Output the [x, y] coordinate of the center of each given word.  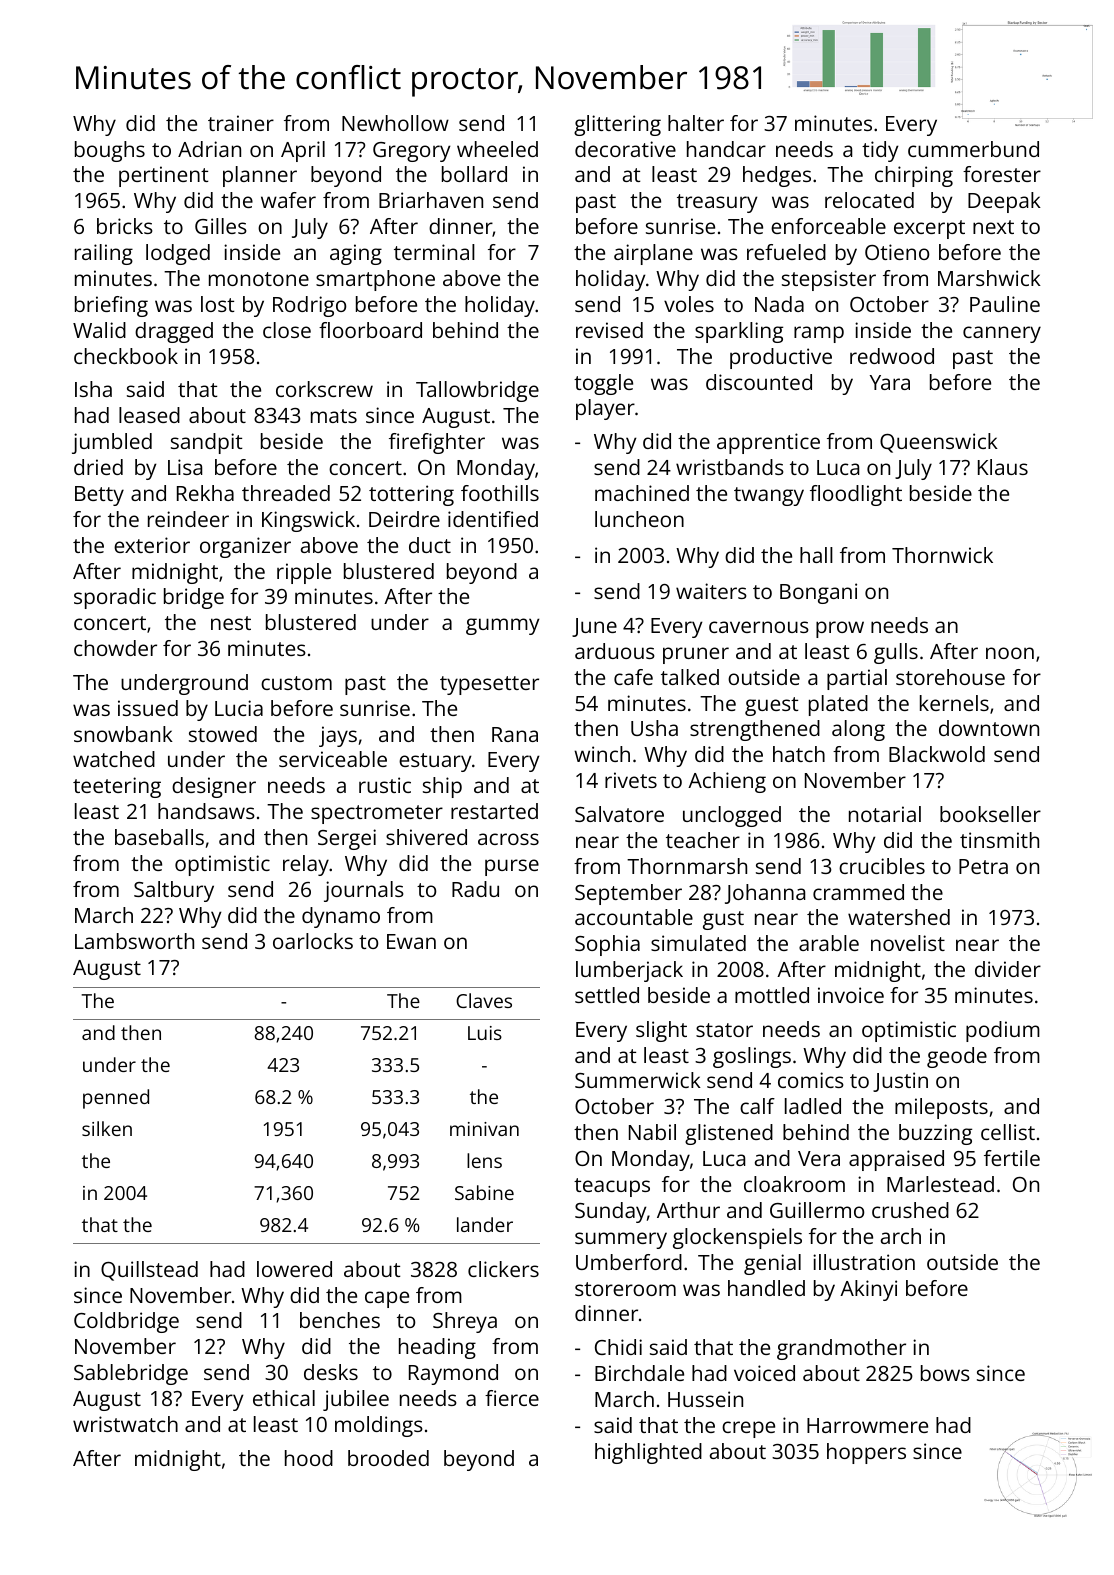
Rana [515, 734]
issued [148, 708]
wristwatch [125, 1424]
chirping [914, 176]
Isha [93, 389]
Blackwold [937, 754]
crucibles [882, 866]
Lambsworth [134, 941]
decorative [625, 149]
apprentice [768, 443]
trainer [241, 123]
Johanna [765, 894]
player [605, 409]
